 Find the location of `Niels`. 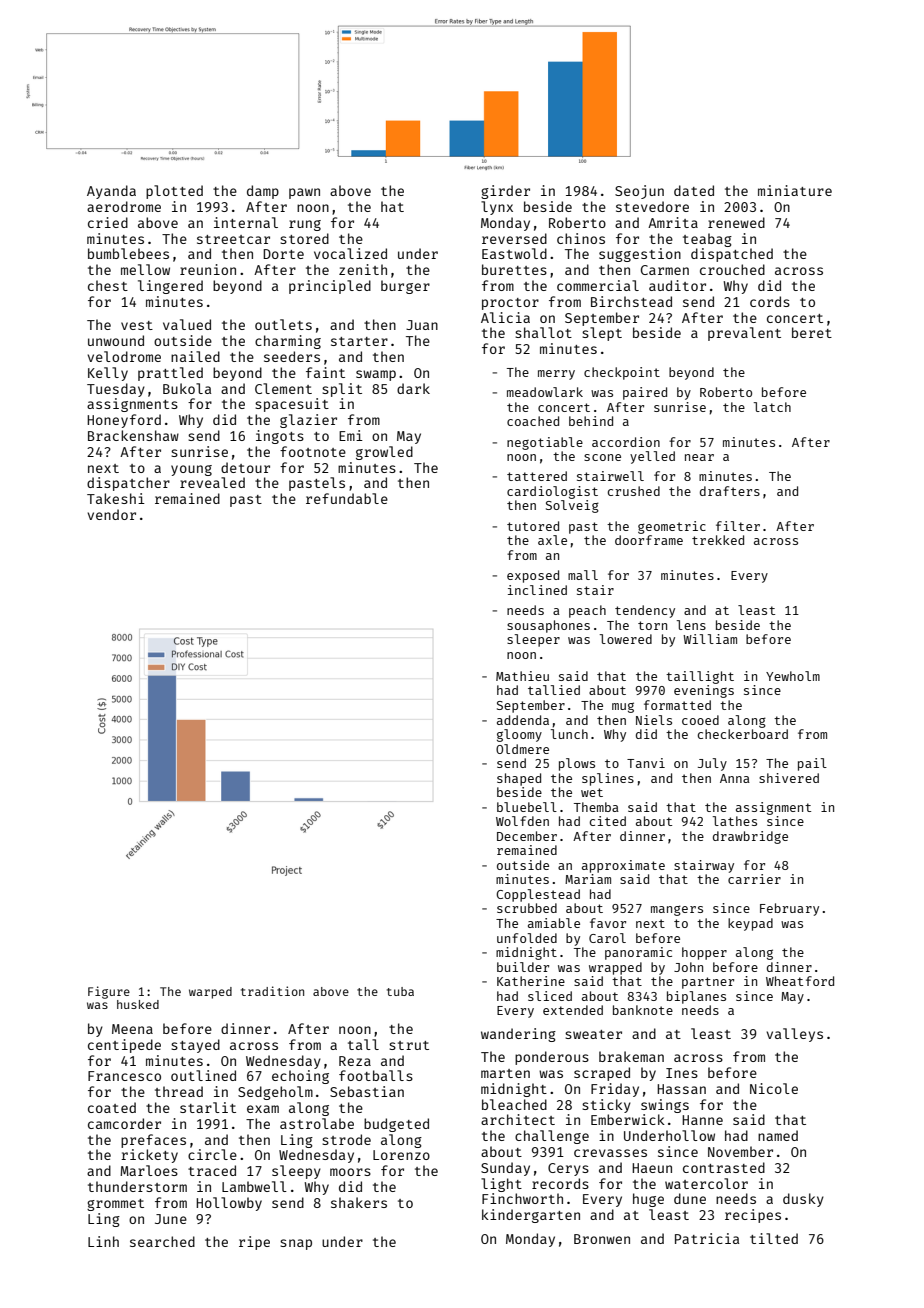

Niels is located at coordinates (654, 720).
